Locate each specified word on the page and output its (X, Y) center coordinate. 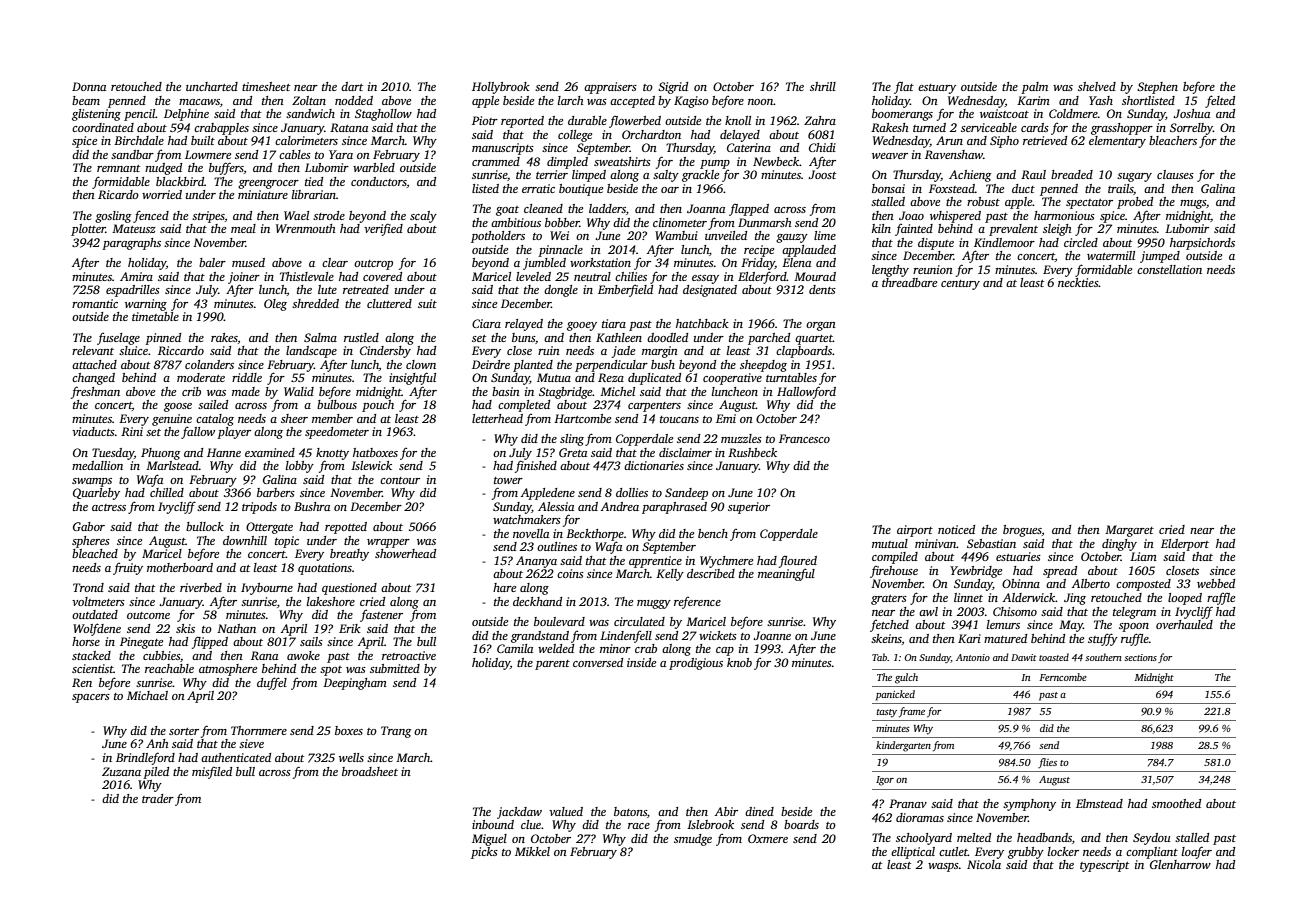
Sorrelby (1191, 129)
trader (158, 798)
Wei (559, 235)
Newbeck (776, 161)
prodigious (696, 664)
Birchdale (139, 140)
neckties (1078, 282)
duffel (272, 683)
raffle (1221, 599)
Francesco (804, 438)
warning (146, 305)
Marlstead (172, 465)
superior (749, 508)
